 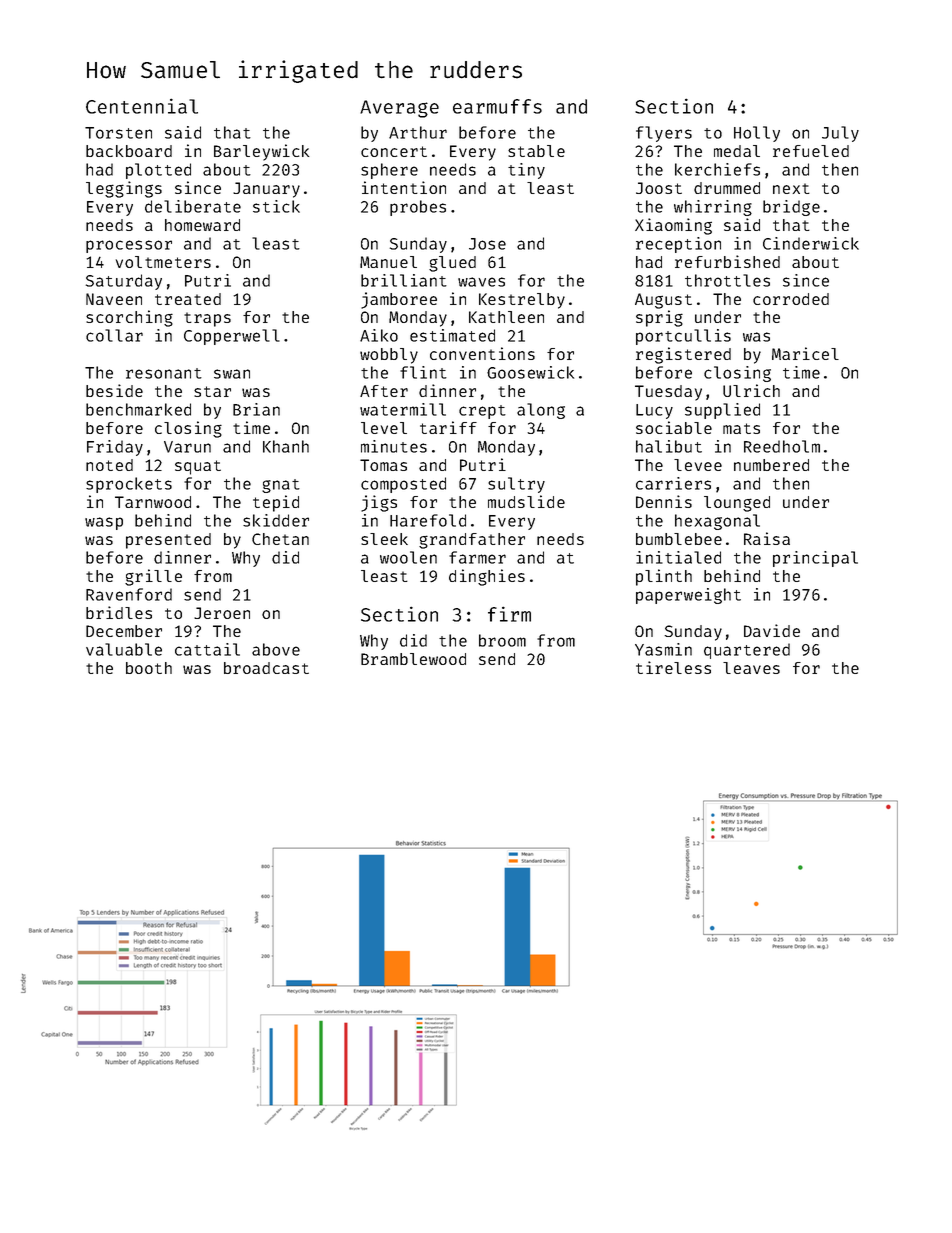 What do you see at coordinates (516, 485) in the document?
I see `sultry` at bounding box center [516, 485].
